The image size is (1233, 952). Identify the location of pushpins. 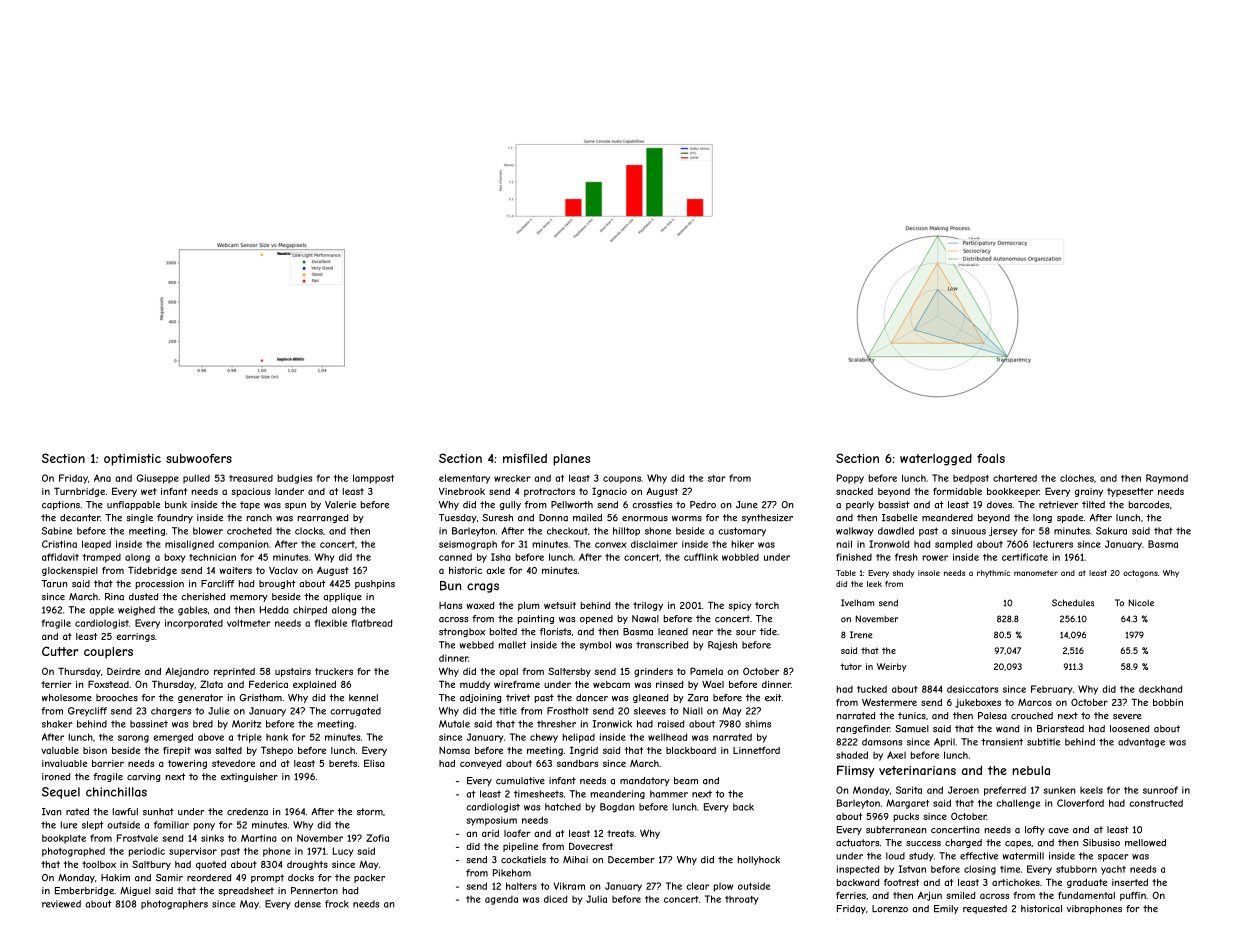
(375, 584).
